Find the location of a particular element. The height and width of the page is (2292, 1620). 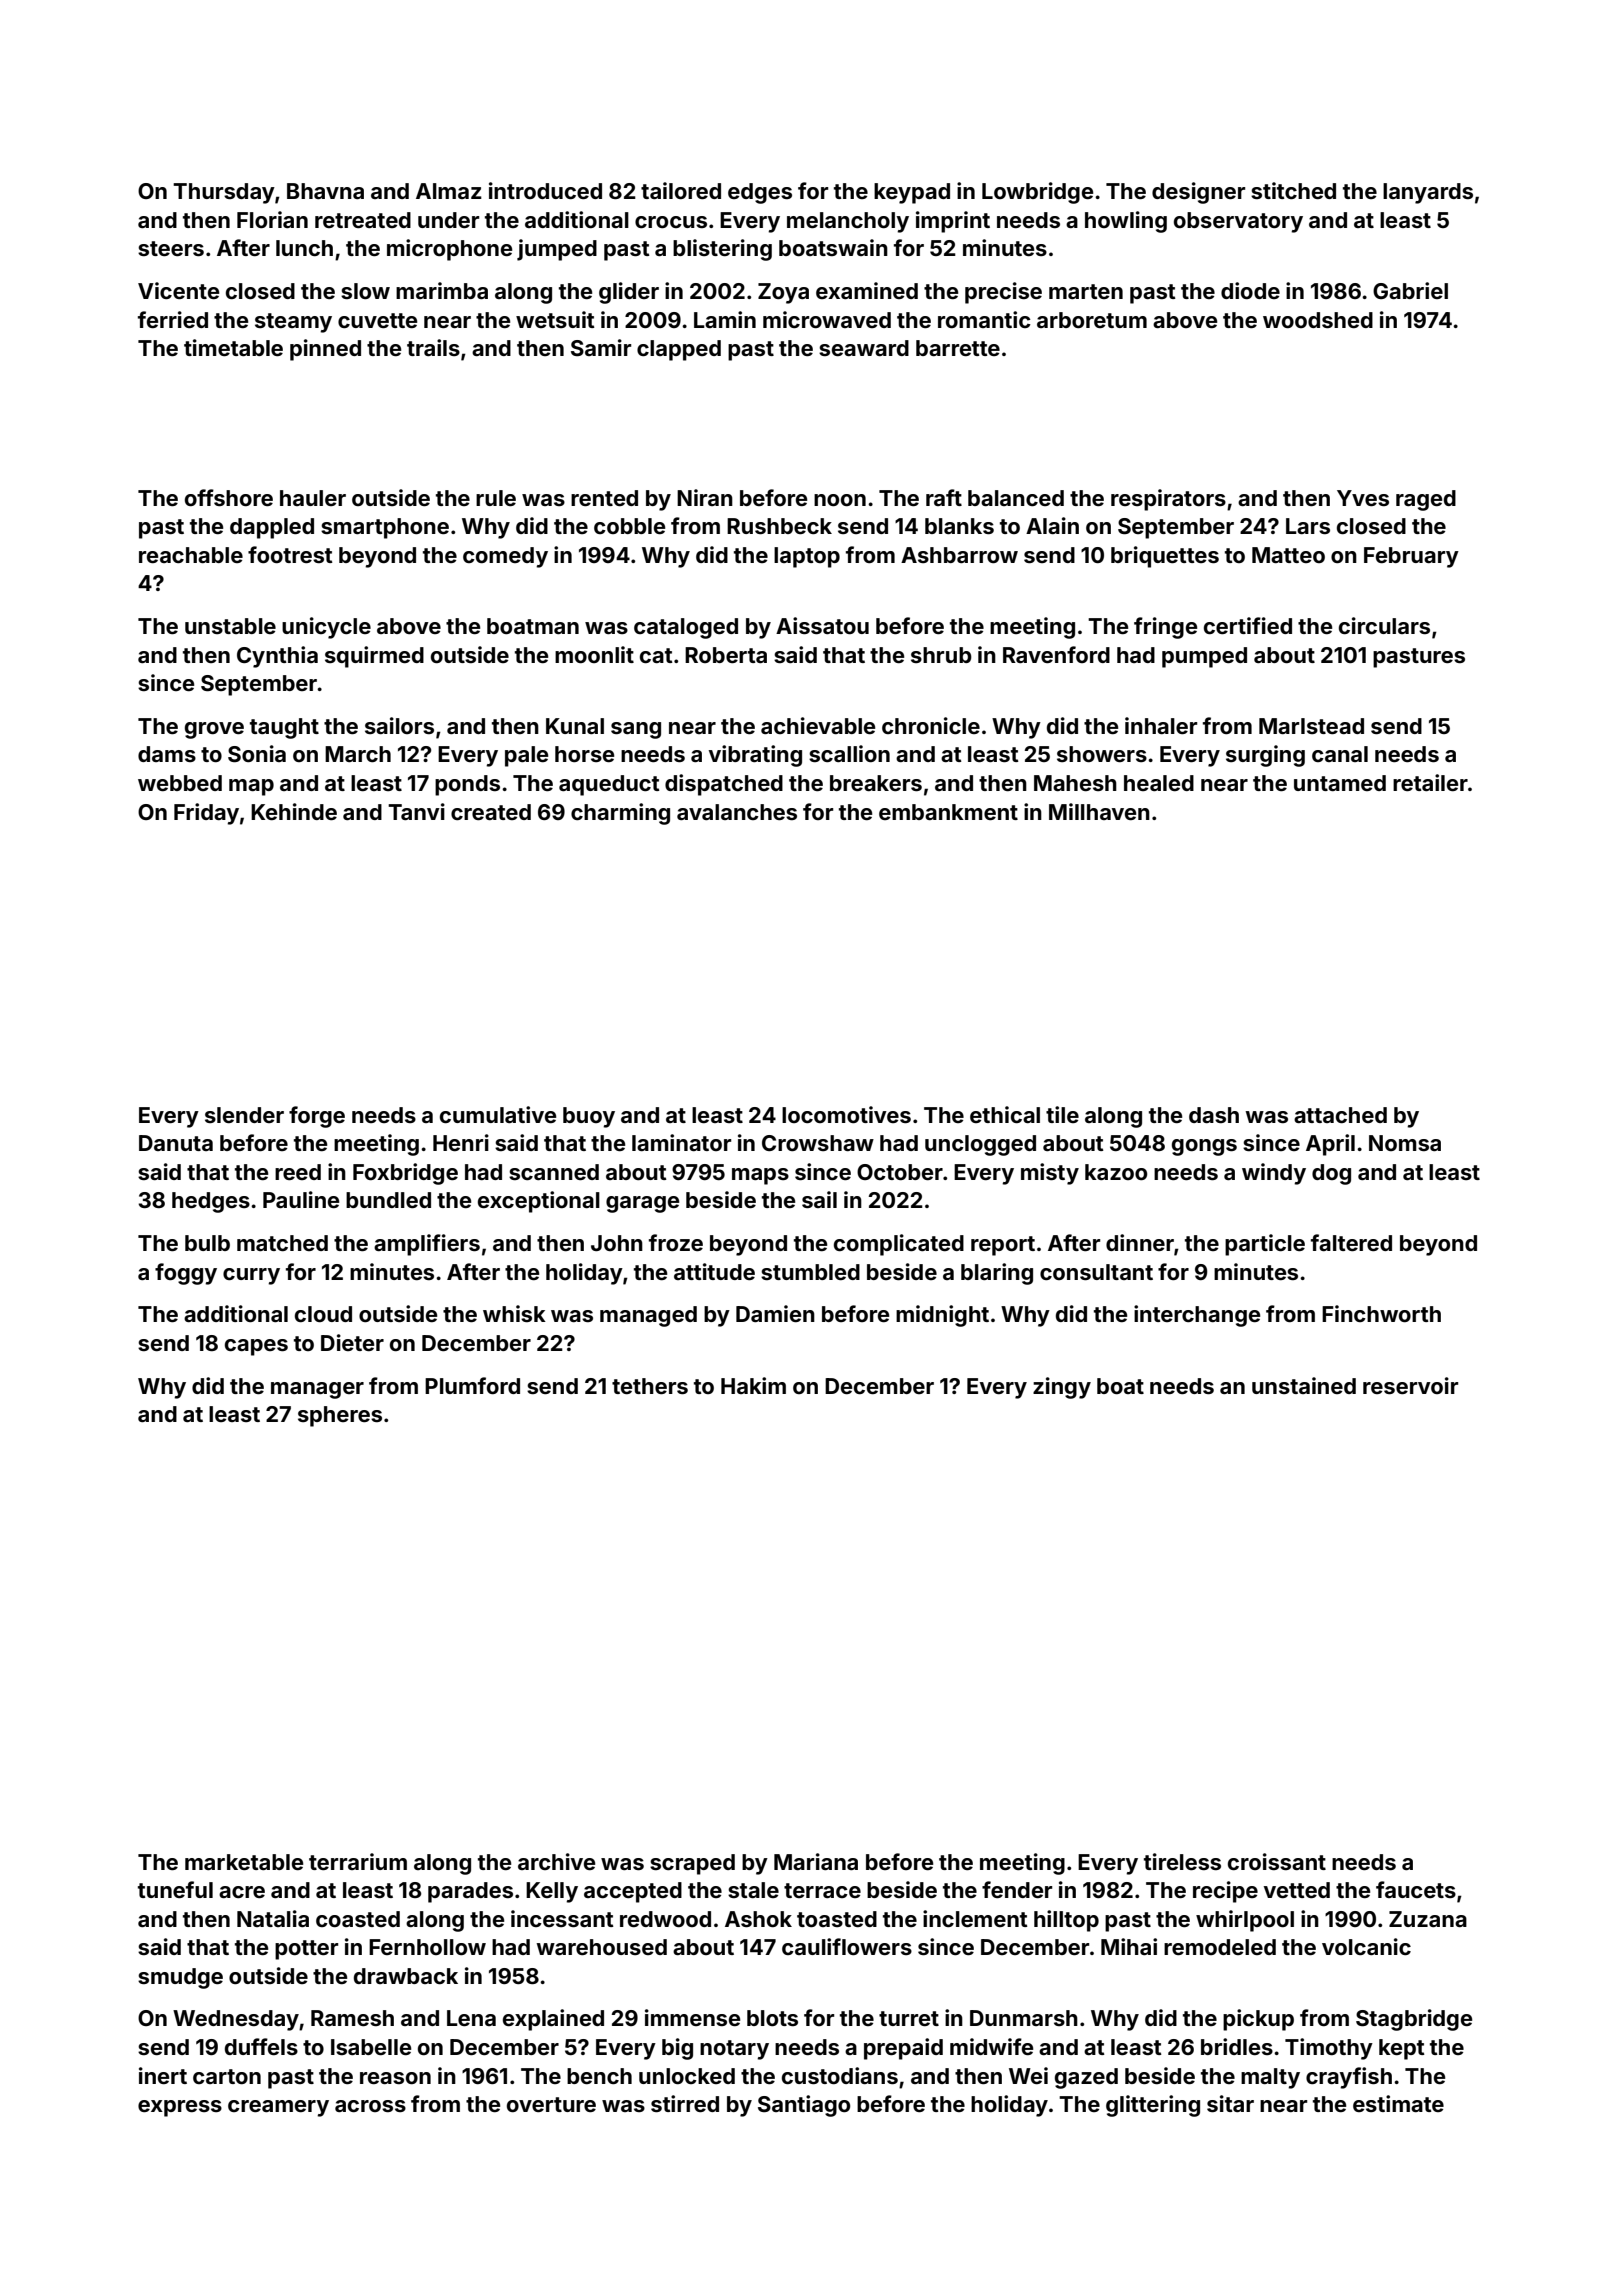

Ramesh is located at coordinates (352, 2018).
